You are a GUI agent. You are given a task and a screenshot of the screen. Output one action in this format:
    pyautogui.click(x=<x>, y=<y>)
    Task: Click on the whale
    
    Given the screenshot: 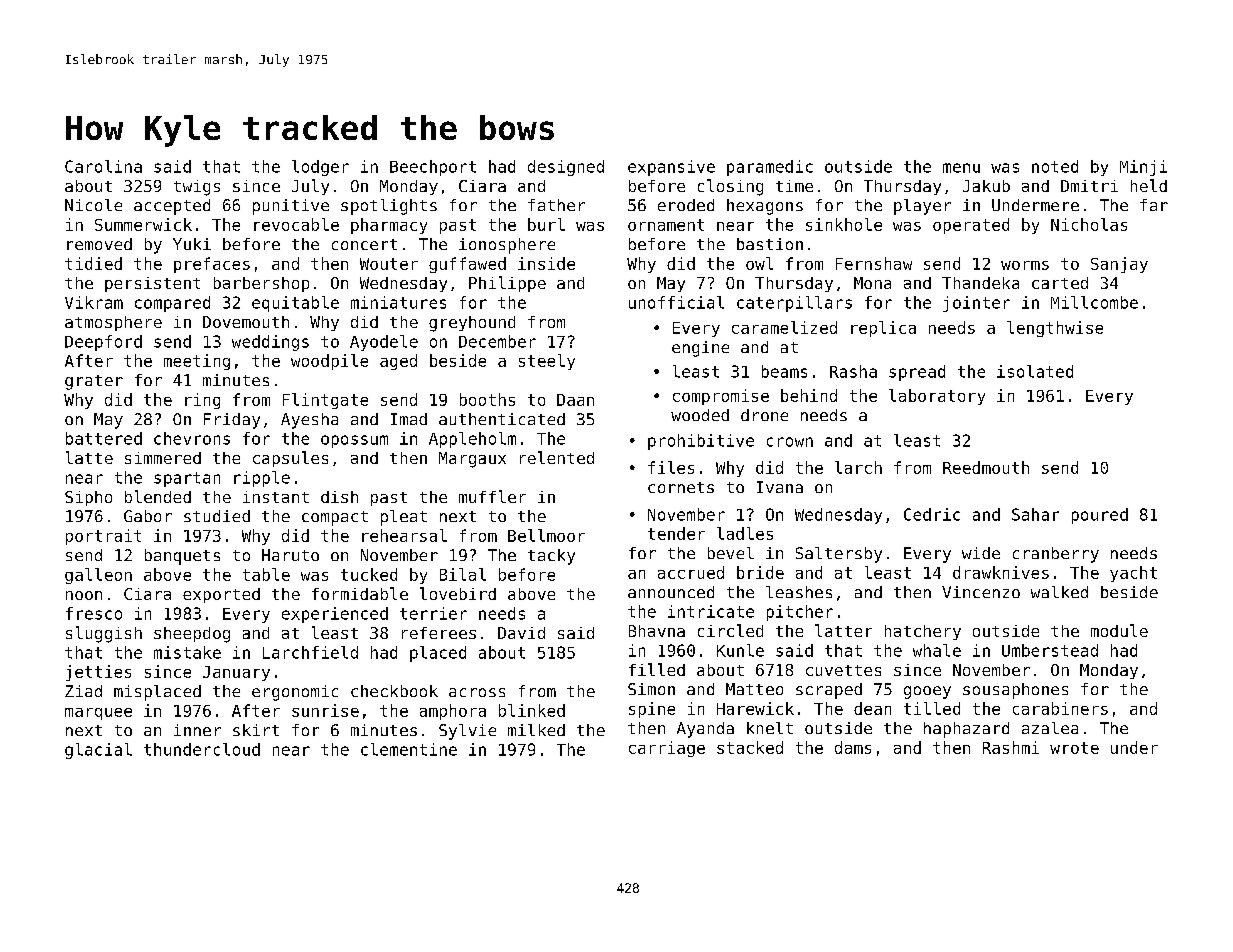 What is the action you would take?
    pyautogui.click(x=937, y=650)
